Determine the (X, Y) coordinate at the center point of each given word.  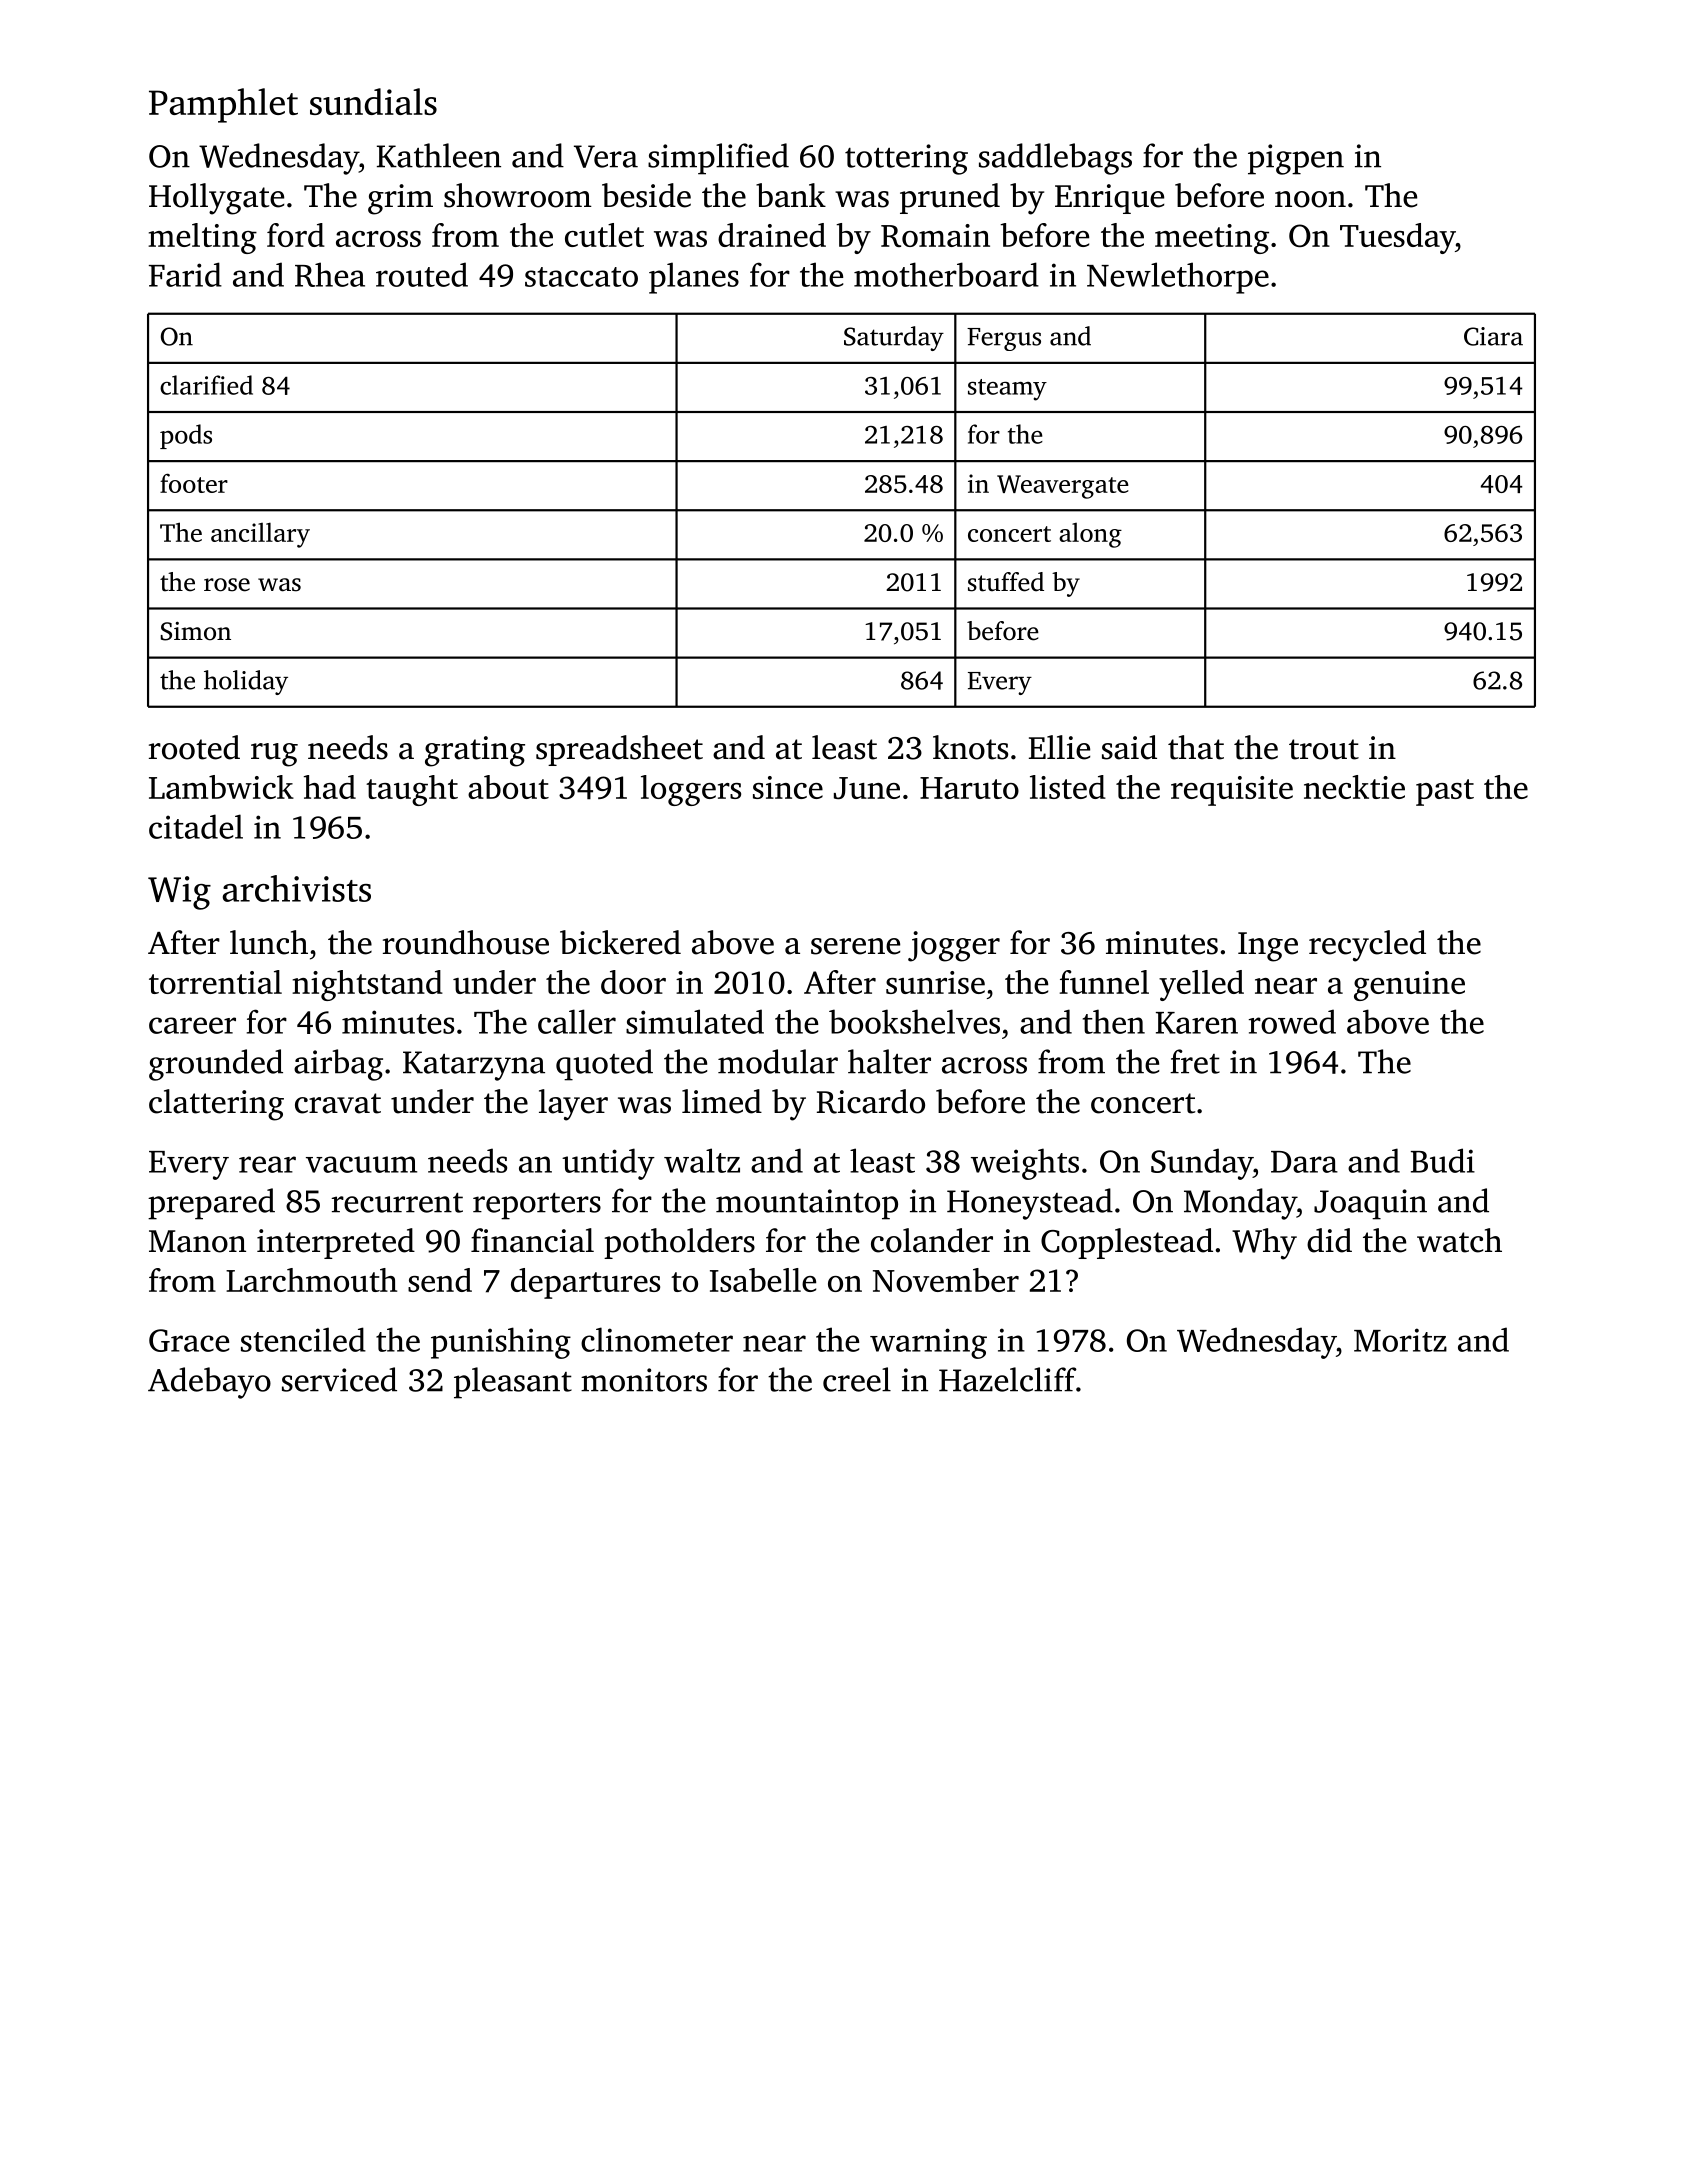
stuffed (1006, 582)
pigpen (1296, 159)
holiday (246, 682)
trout (1324, 749)
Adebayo (209, 1383)
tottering (906, 159)
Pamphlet (223, 105)
